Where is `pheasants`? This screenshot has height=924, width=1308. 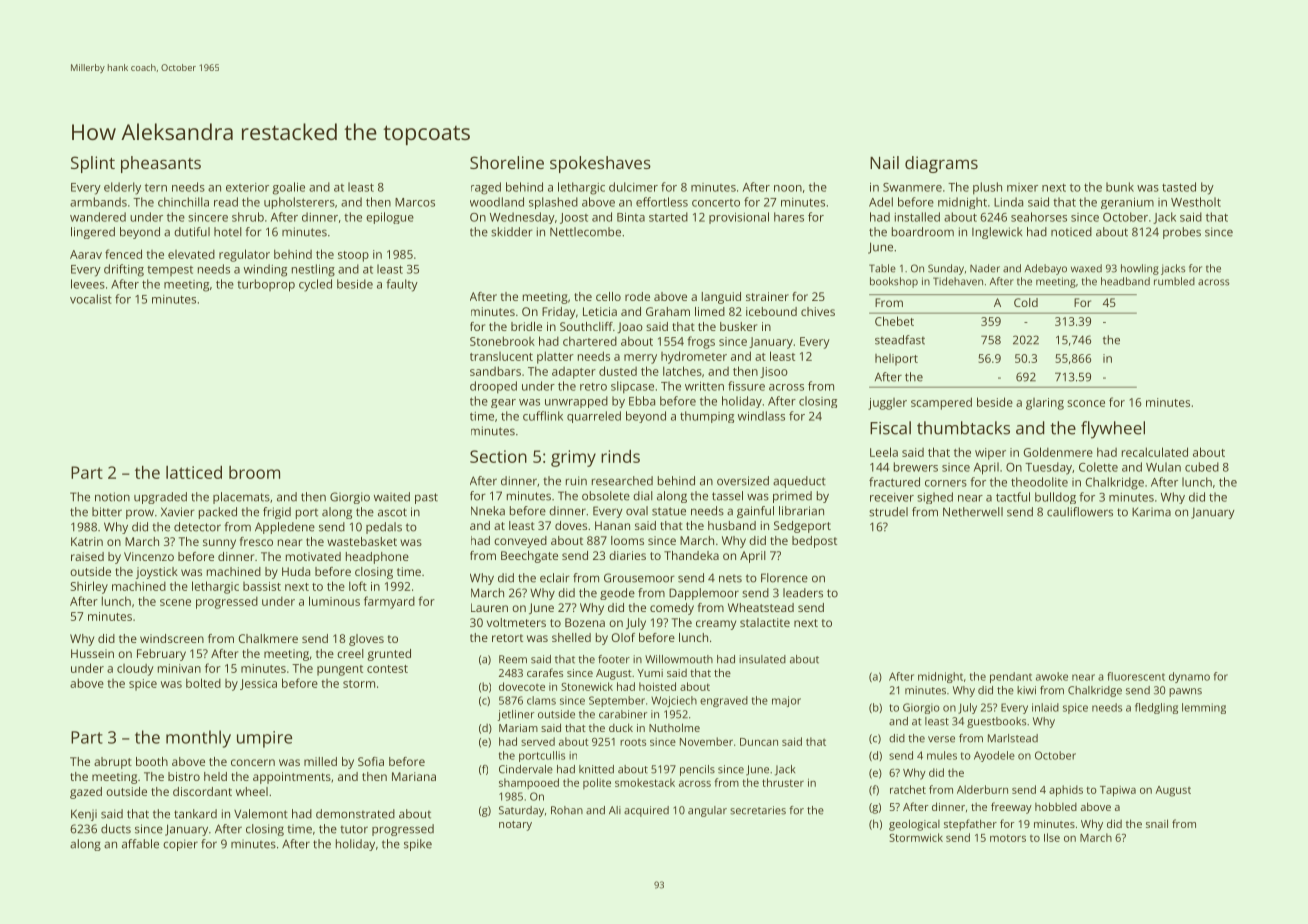 pheasants is located at coordinates (161, 164).
